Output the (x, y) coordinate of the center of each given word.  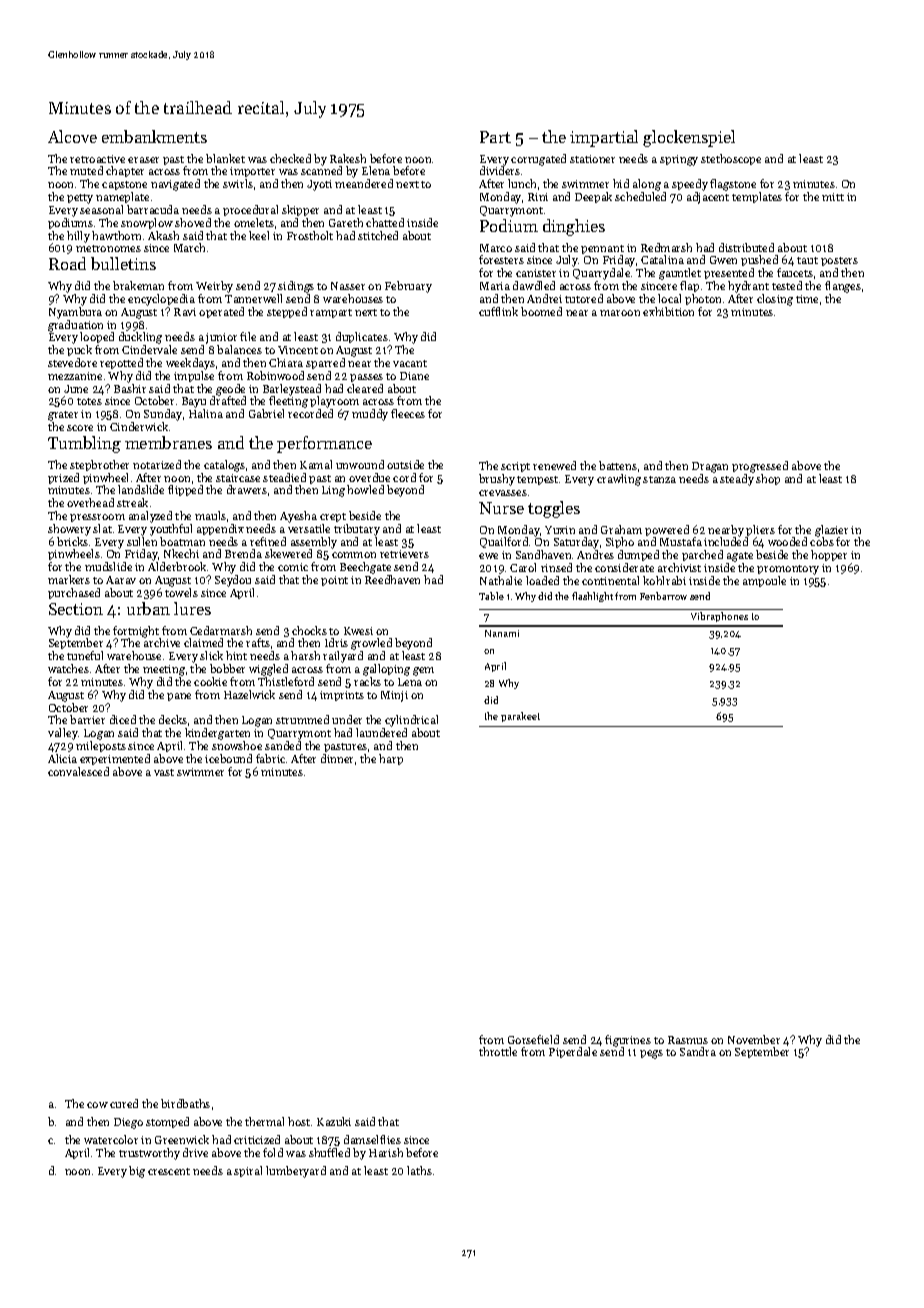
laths (419, 1170)
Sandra (698, 1051)
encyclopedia (161, 300)
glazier (831, 531)
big (137, 1172)
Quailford (504, 542)
